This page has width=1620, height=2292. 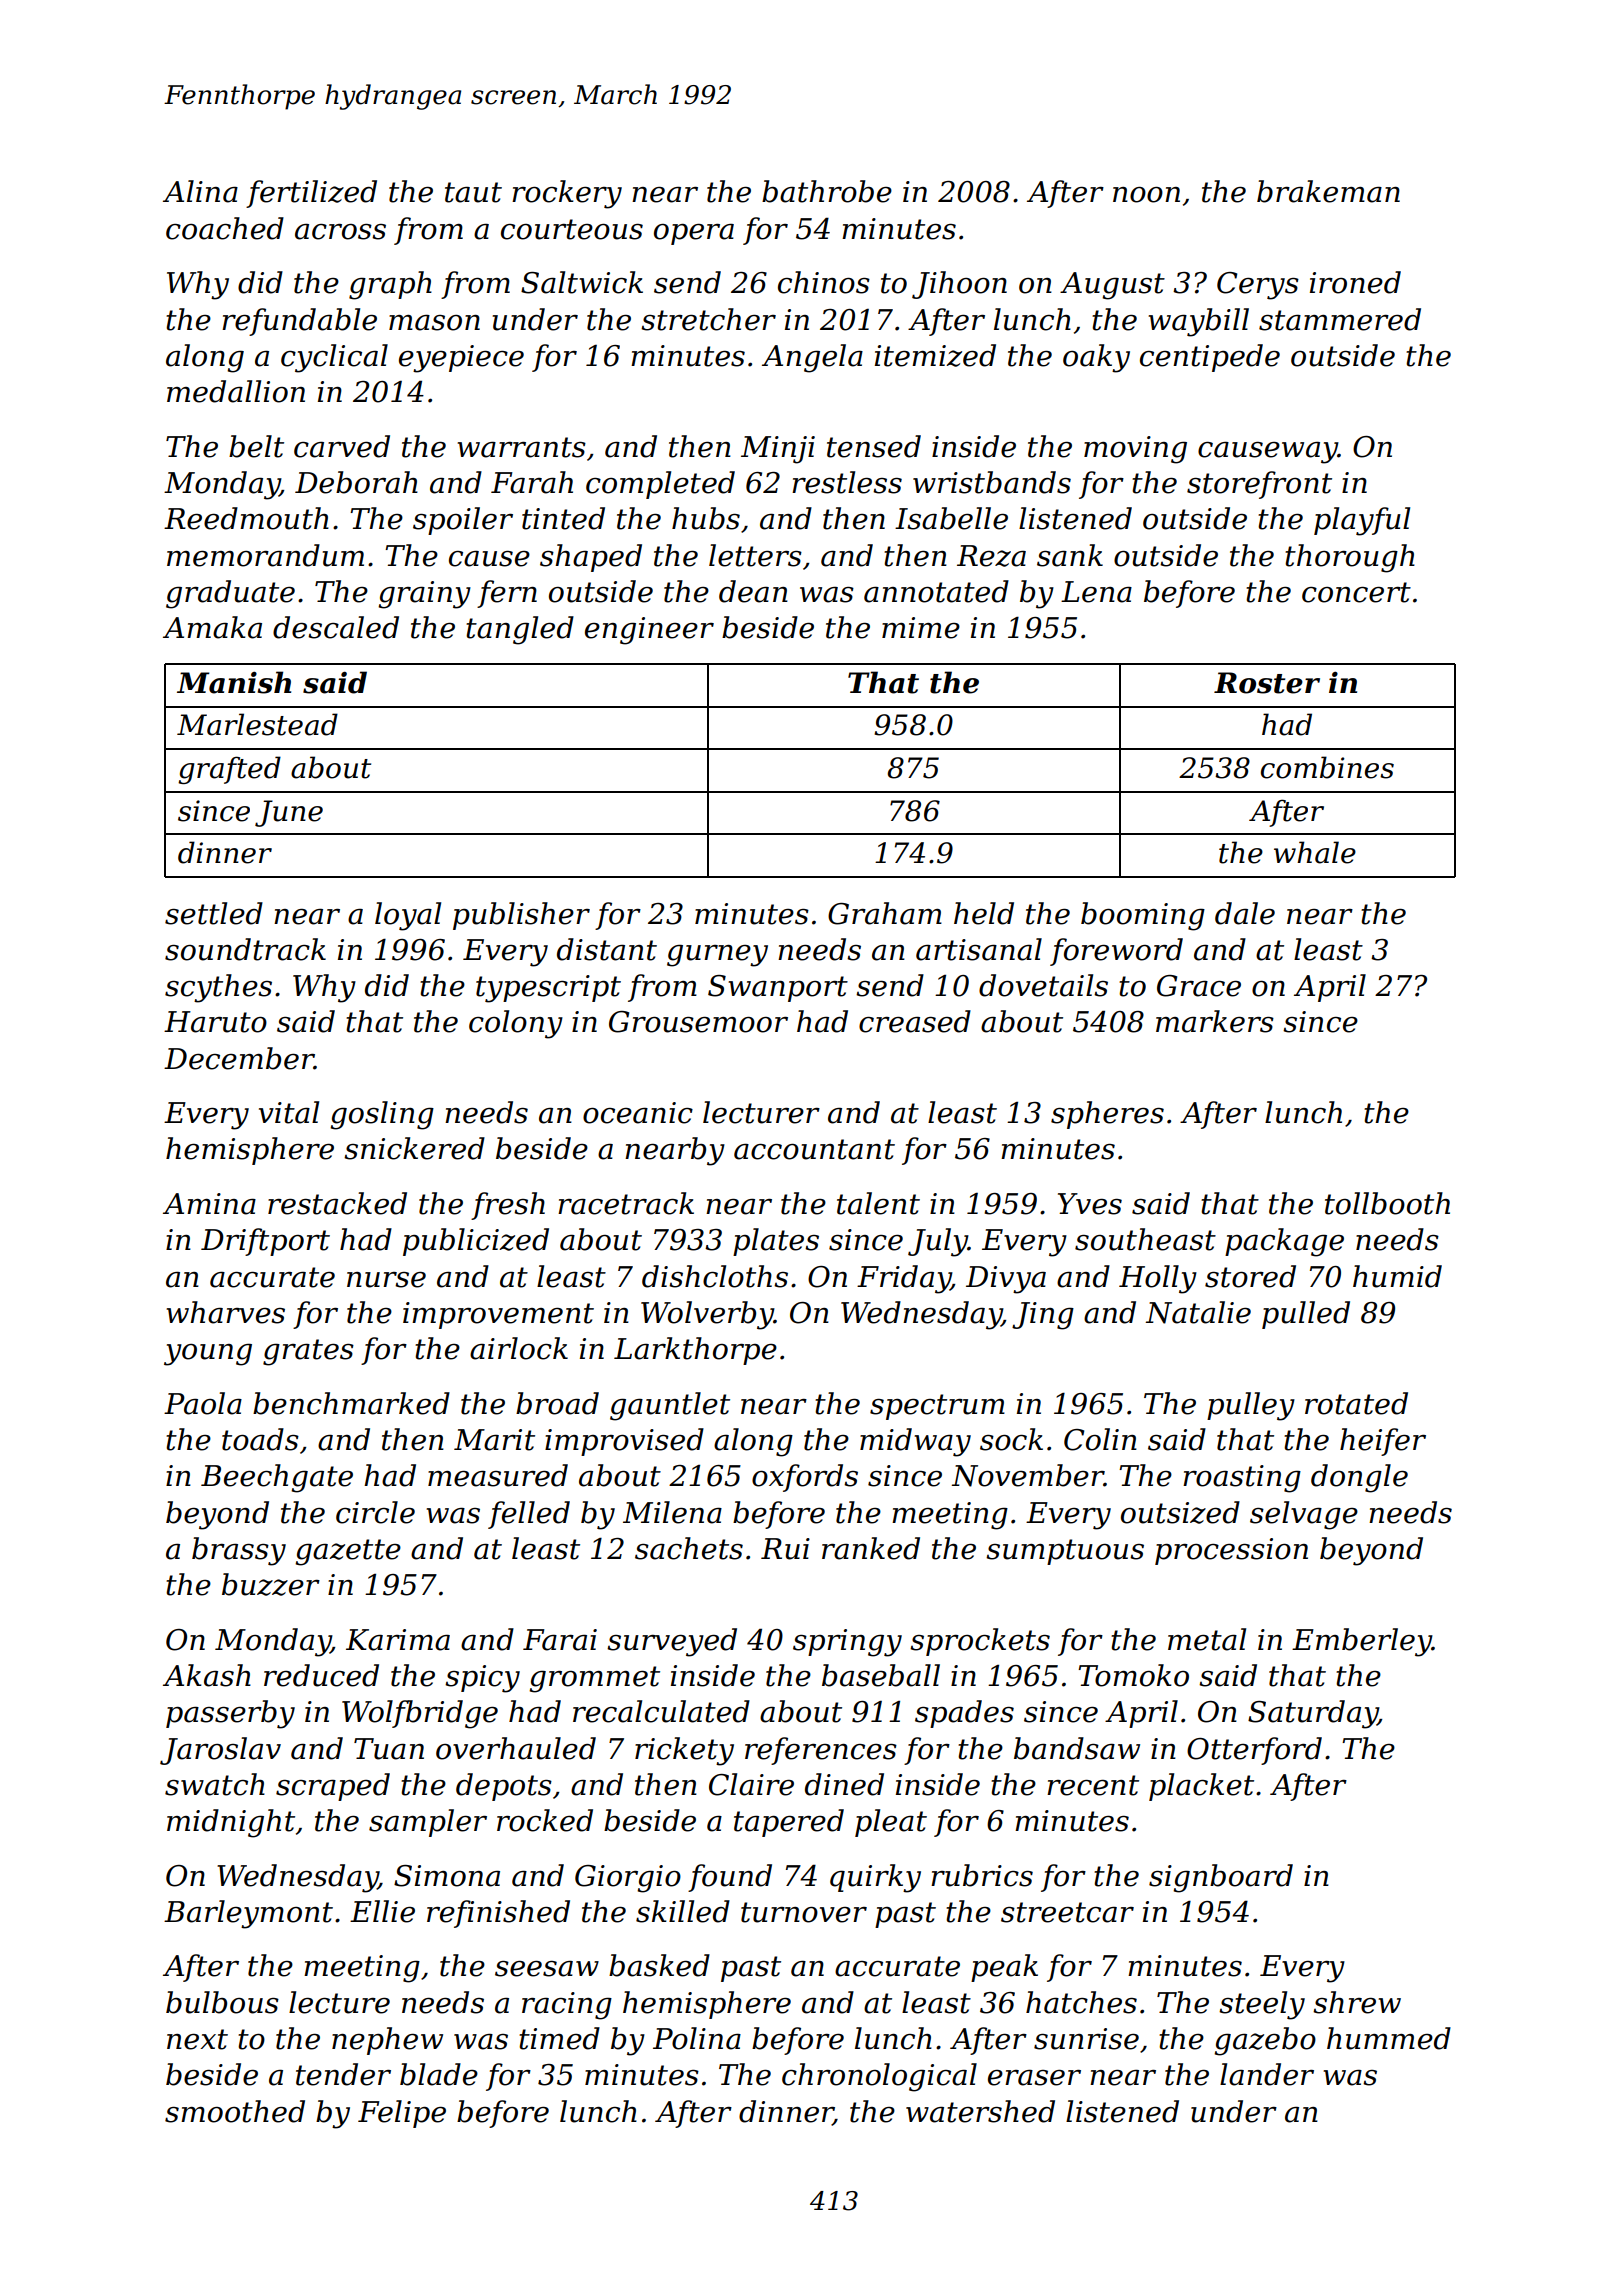 I want to click on Felipe, so click(x=402, y=2114).
